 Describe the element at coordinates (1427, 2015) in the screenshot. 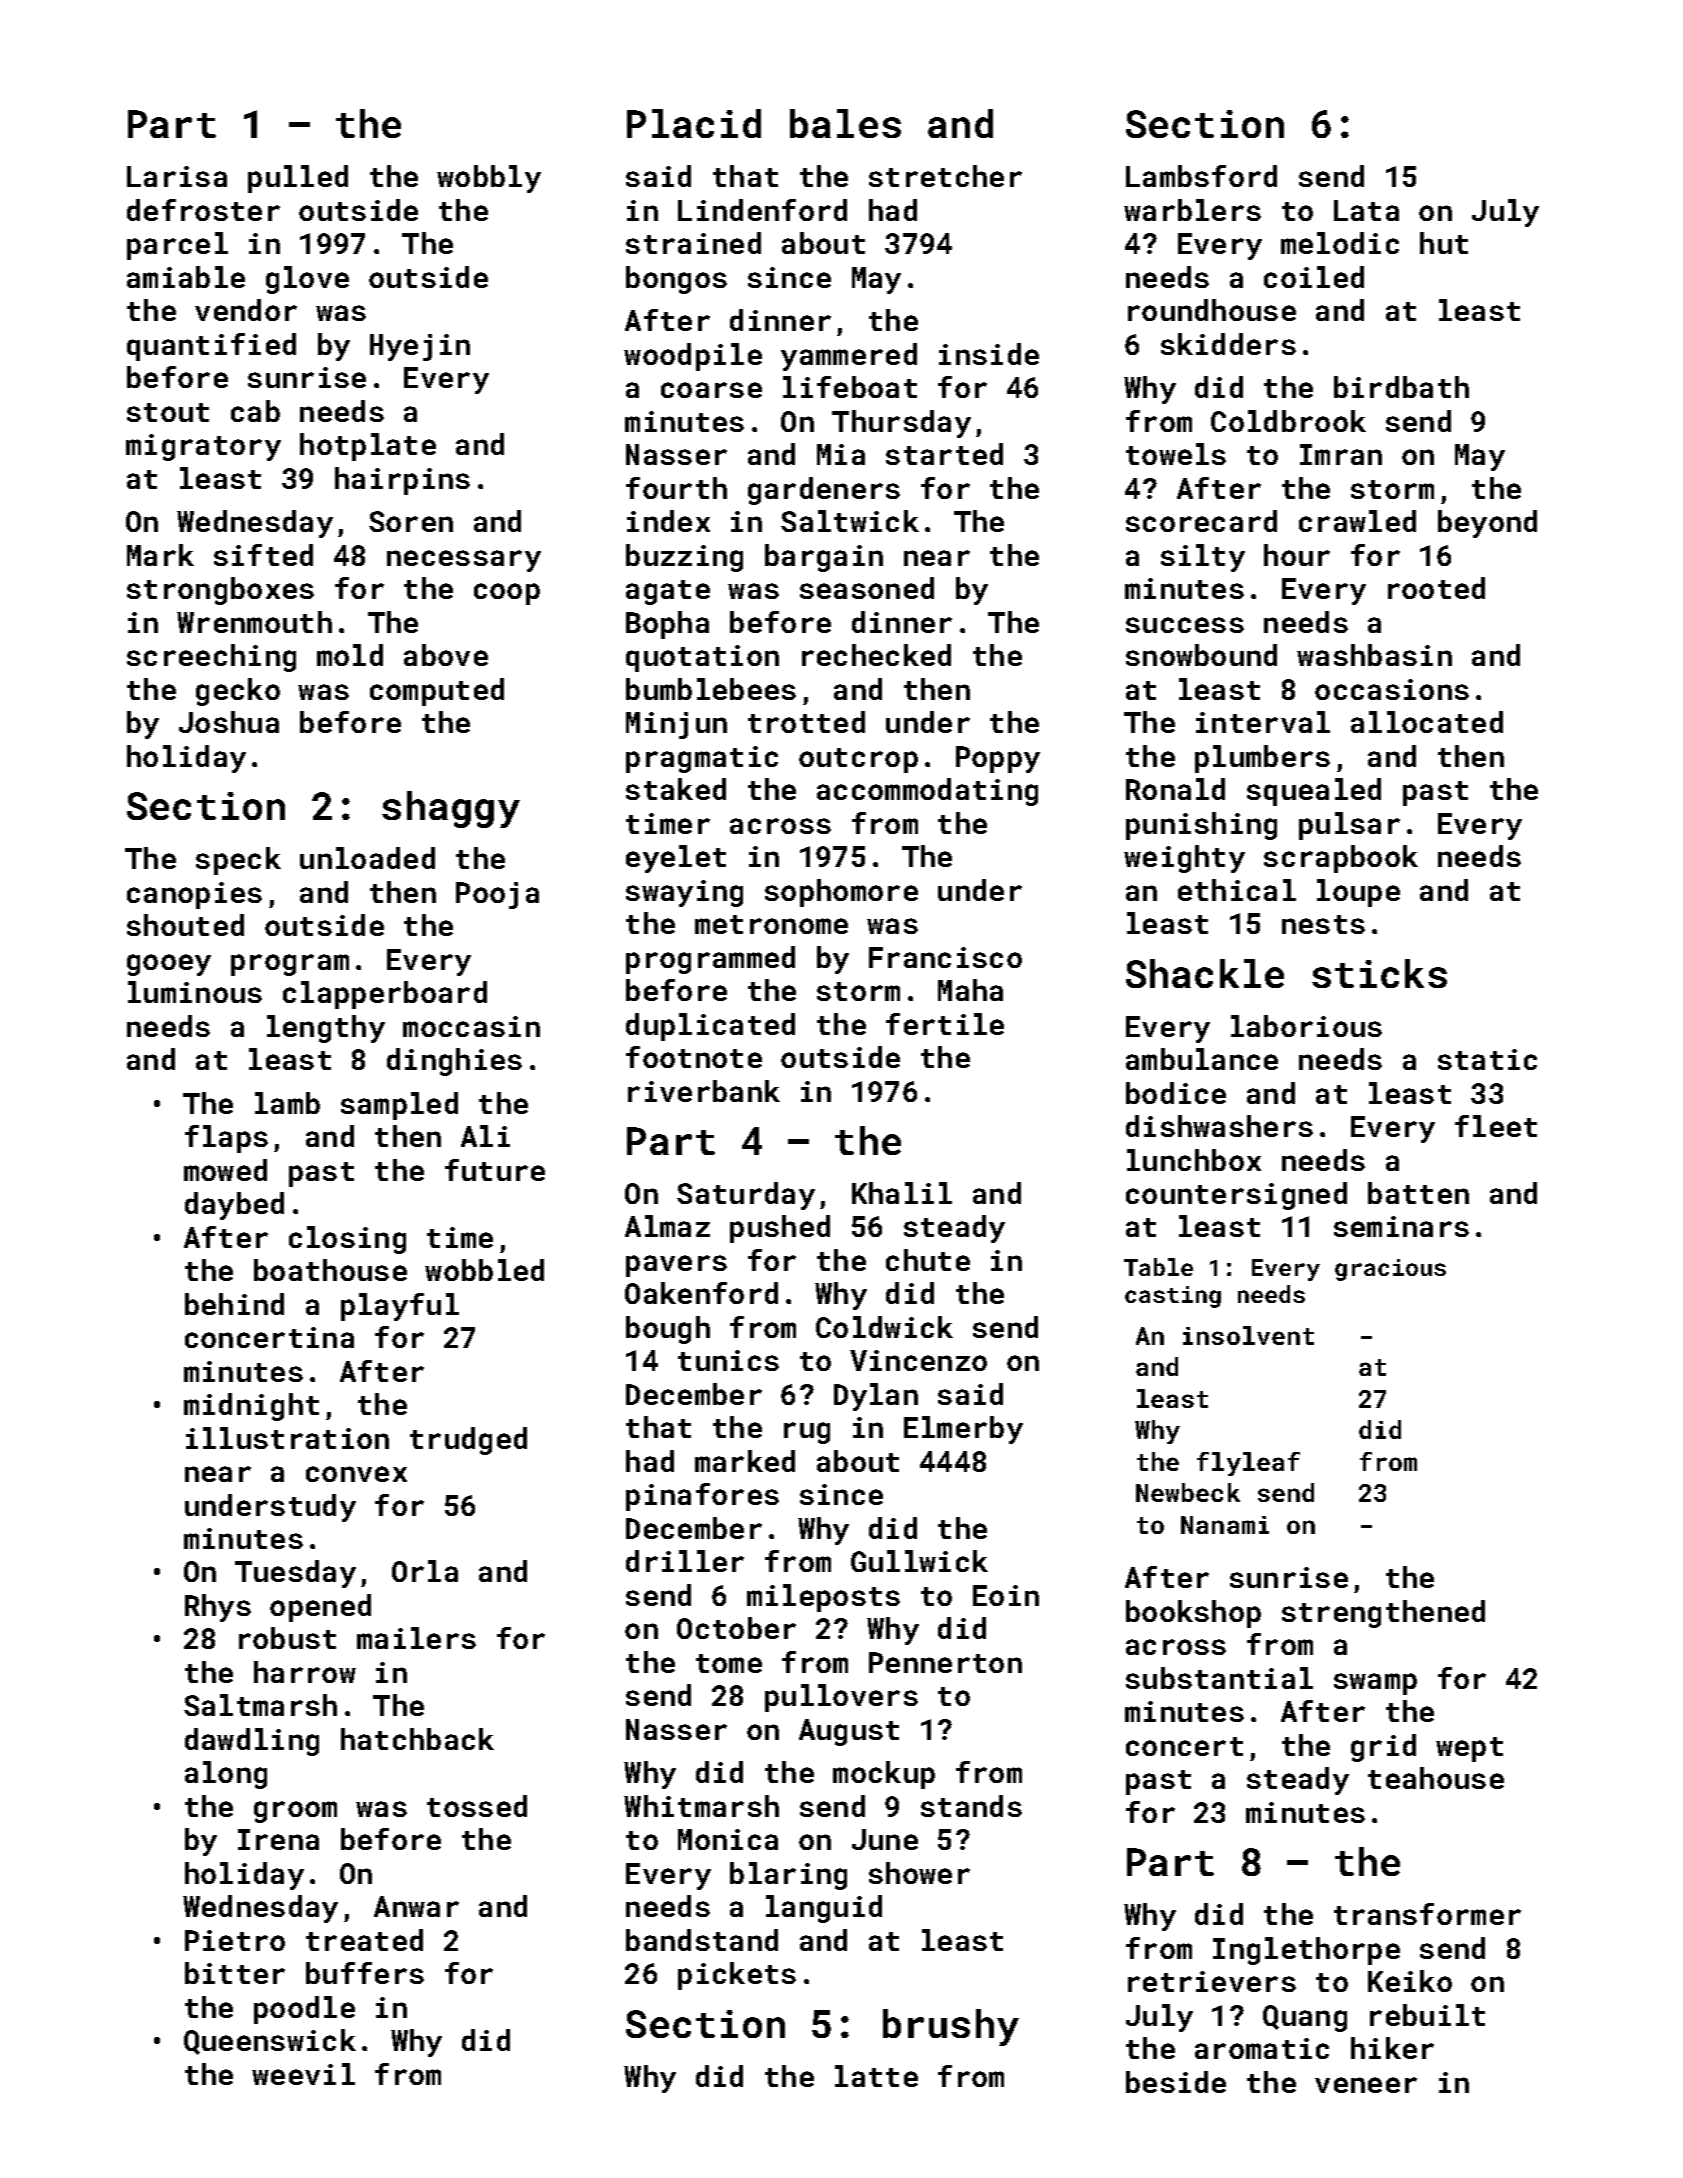

I see `rebuilt` at that location.
